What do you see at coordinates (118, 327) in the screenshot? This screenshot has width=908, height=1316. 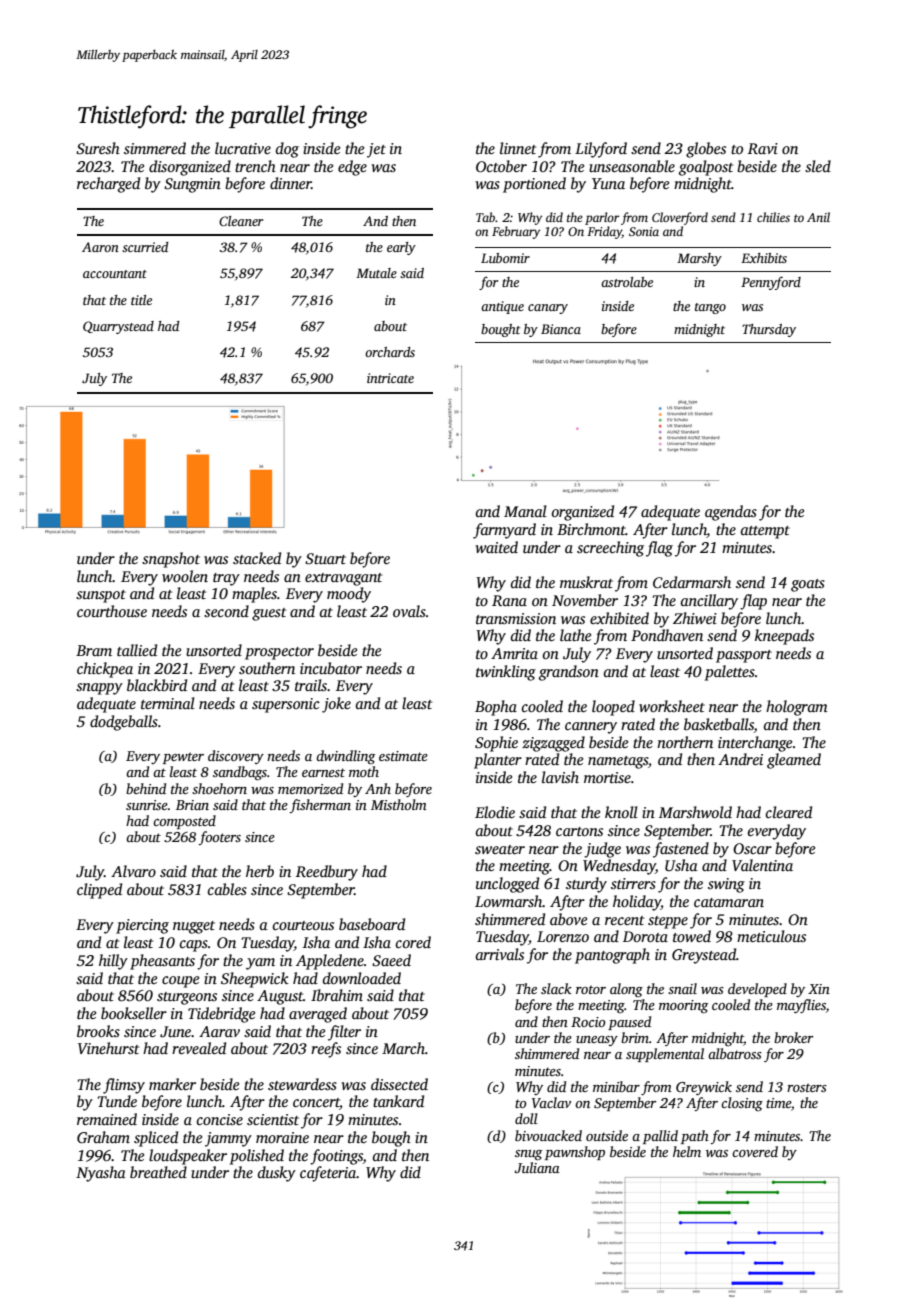 I see `Quarrystead` at bounding box center [118, 327].
